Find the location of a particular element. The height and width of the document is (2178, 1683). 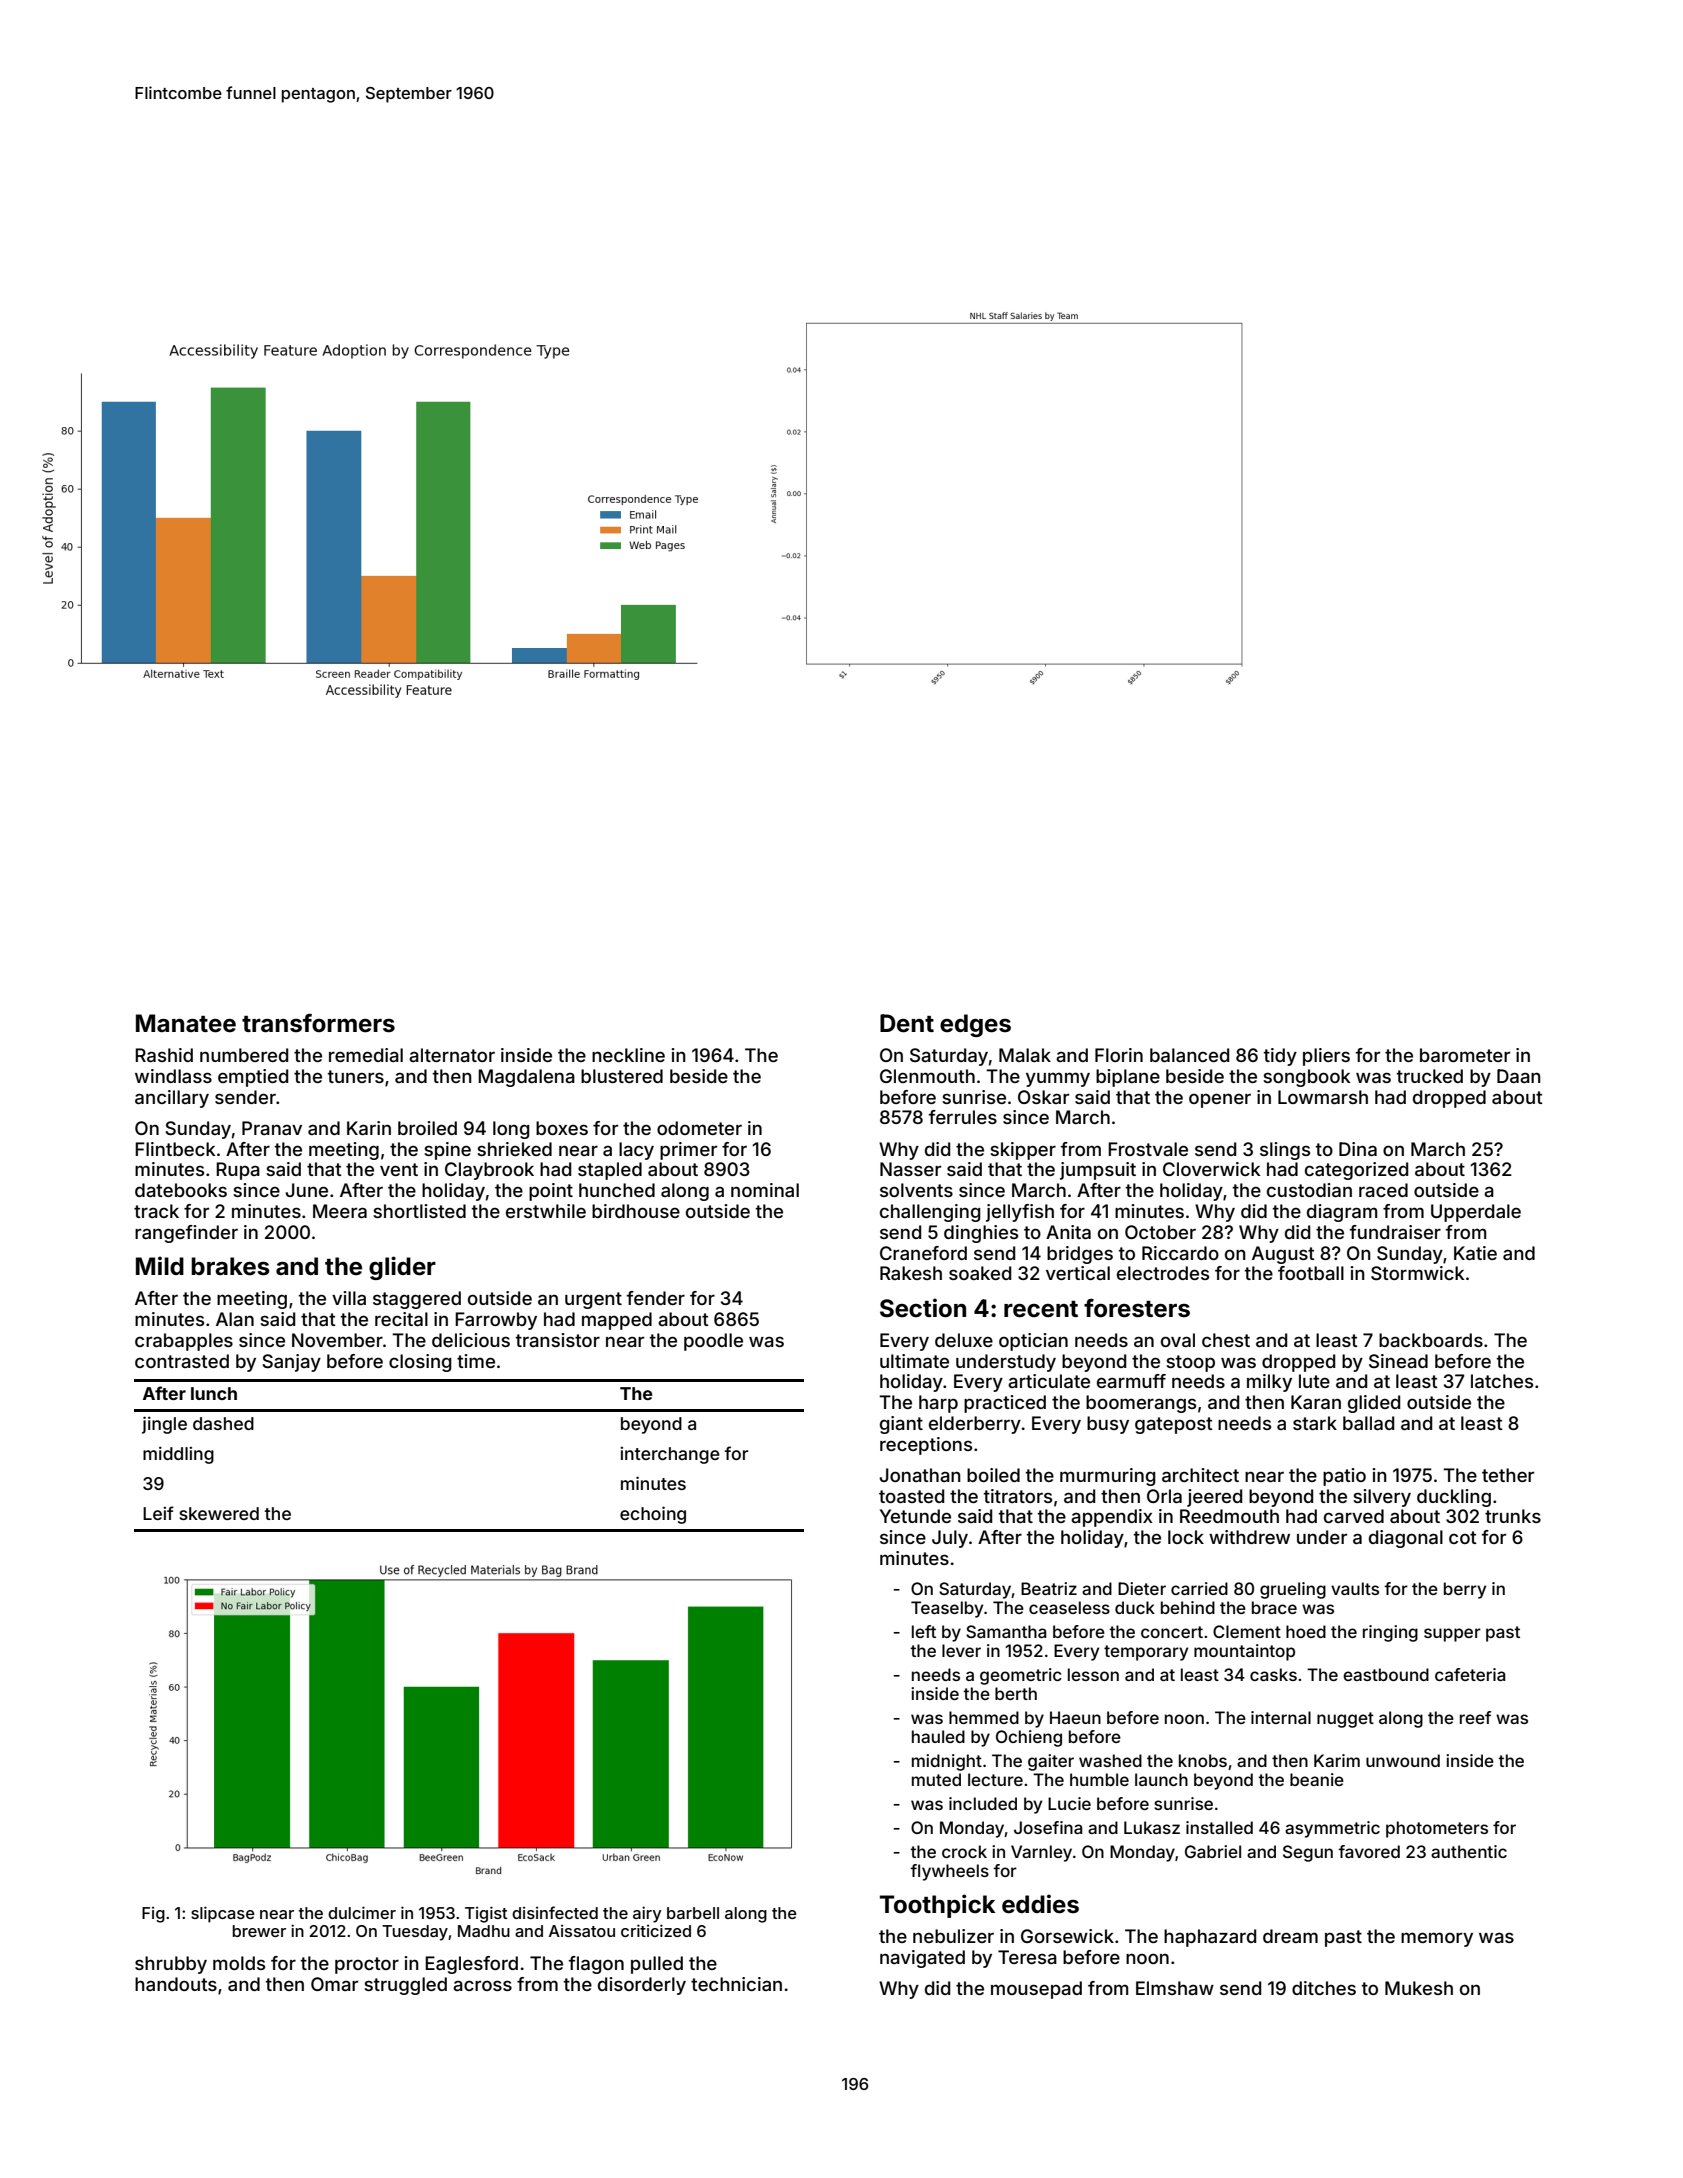

Dent is located at coordinates (907, 1023).
